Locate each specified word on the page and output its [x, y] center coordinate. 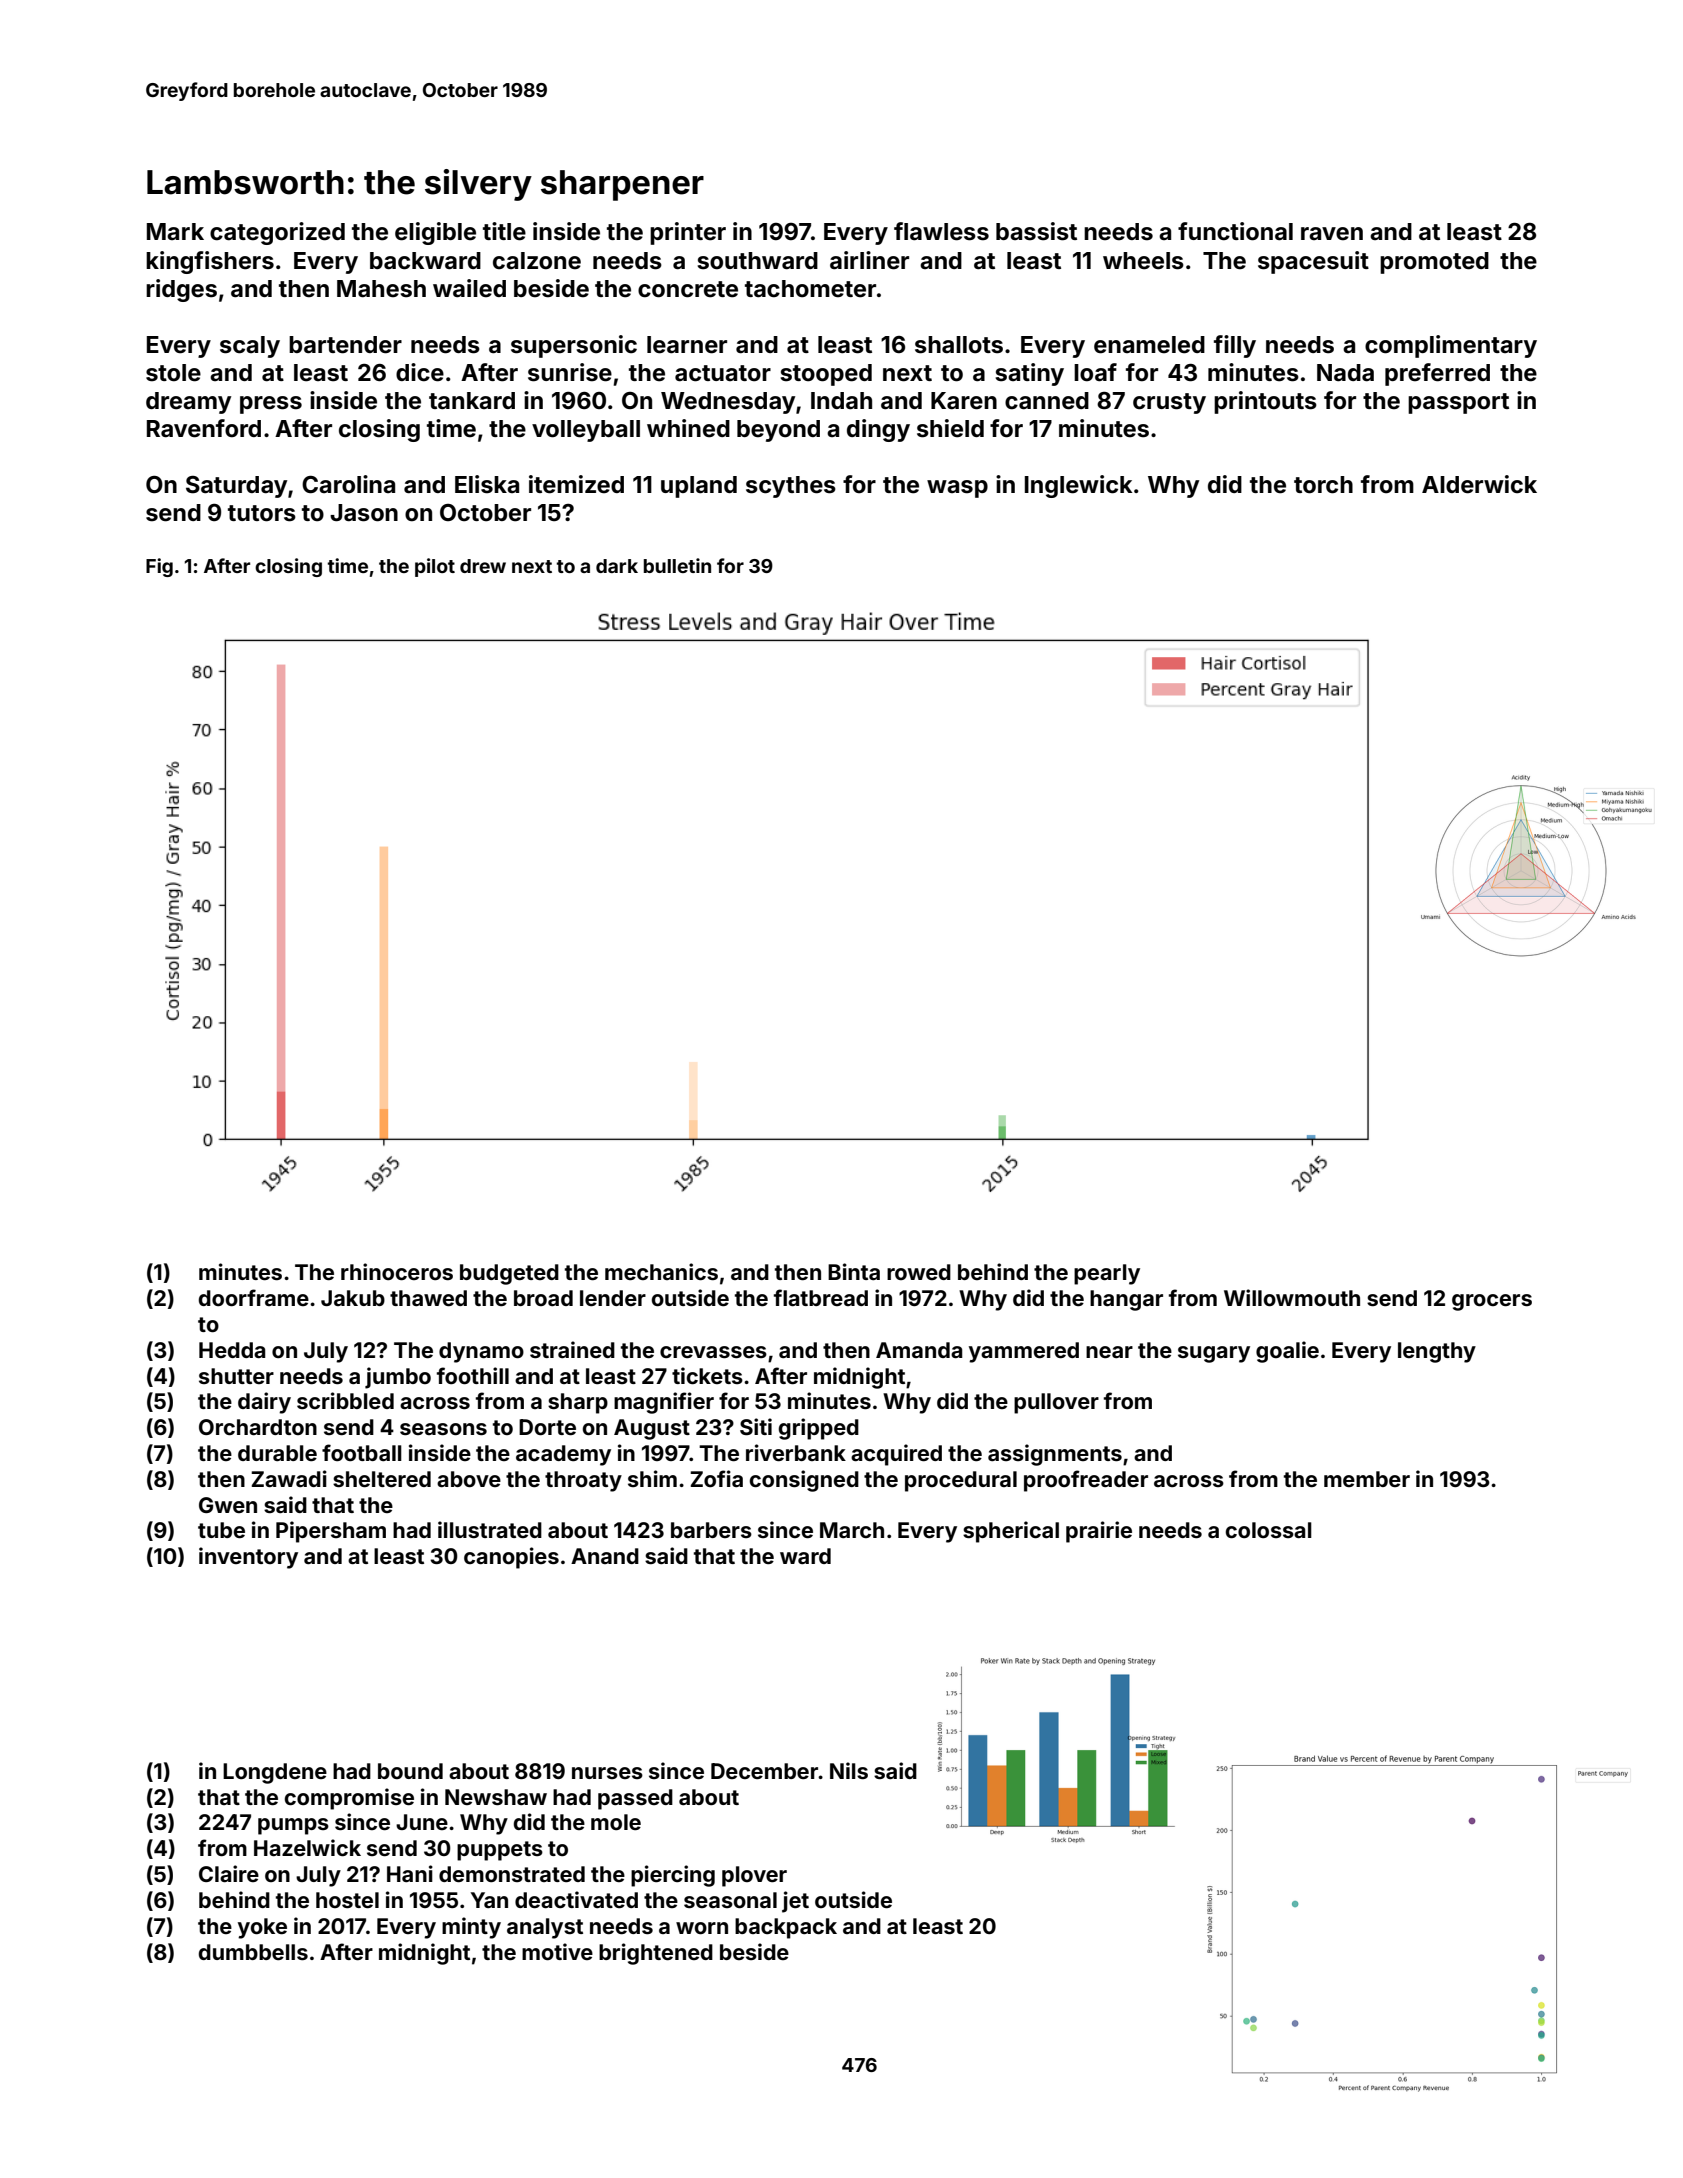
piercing [673, 1876]
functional [1235, 231]
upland [699, 487]
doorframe [254, 1297]
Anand [605, 1556]
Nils [849, 1770]
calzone [537, 261]
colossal [1269, 1530]
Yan [489, 1900]
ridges [181, 290]
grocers [1492, 1302]
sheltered [382, 1479]
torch [1323, 485]
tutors [262, 513]
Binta [854, 1271]
